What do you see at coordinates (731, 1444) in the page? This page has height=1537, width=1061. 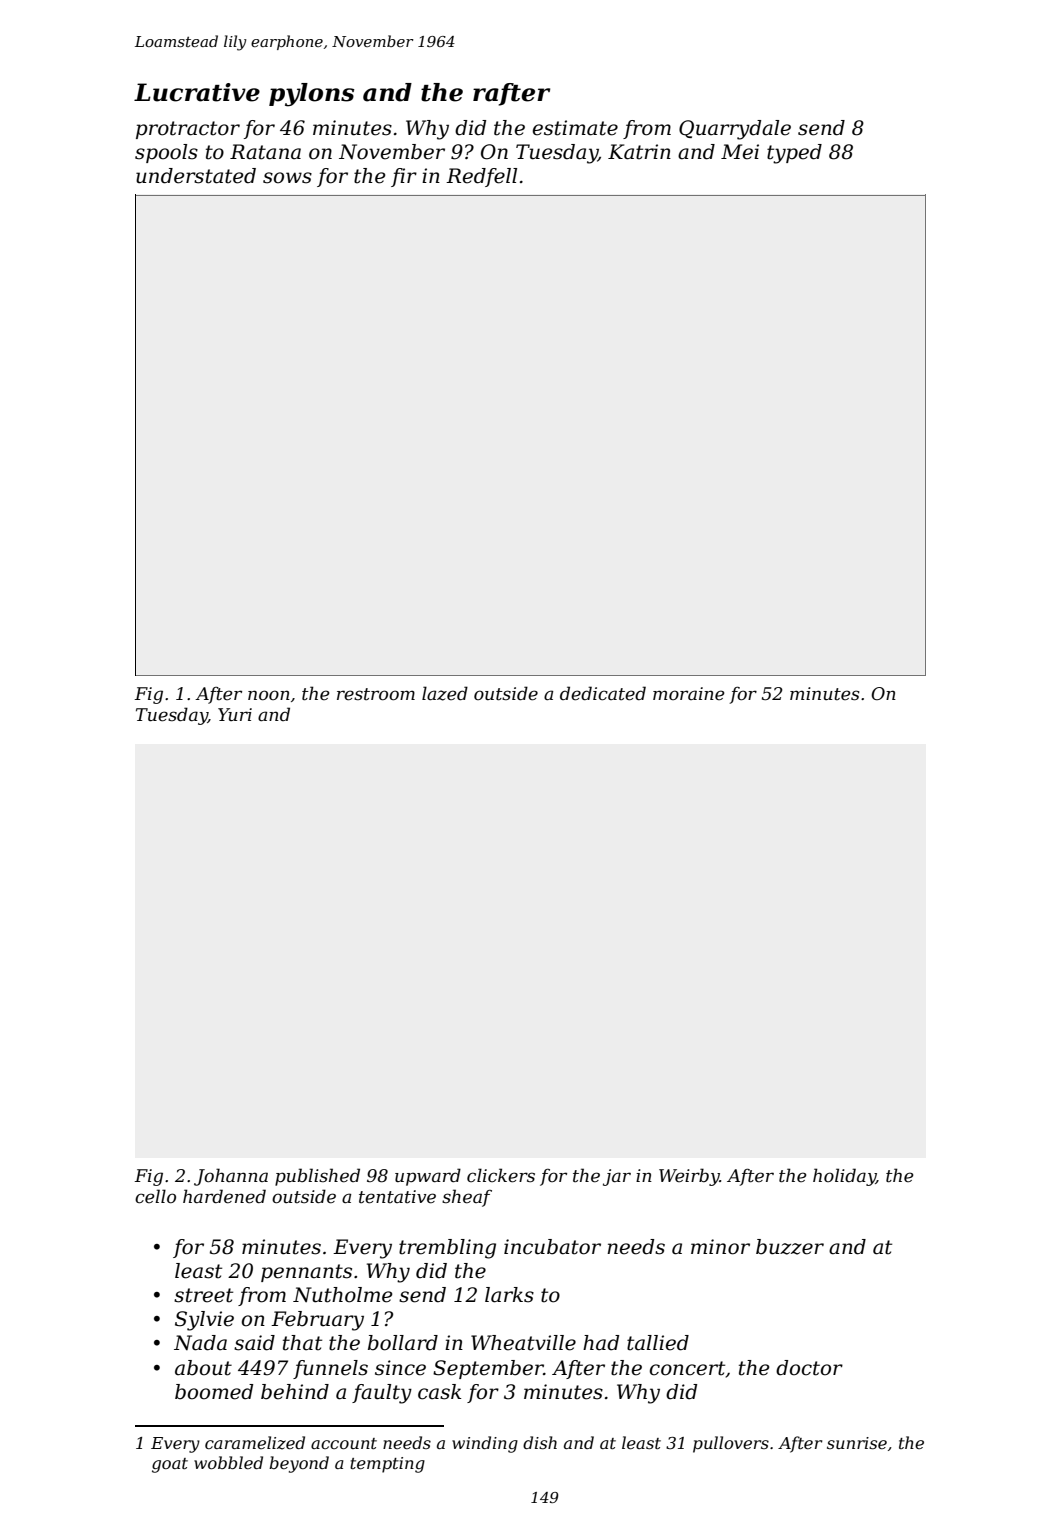 I see `pullovers` at bounding box center [731, 1444].
